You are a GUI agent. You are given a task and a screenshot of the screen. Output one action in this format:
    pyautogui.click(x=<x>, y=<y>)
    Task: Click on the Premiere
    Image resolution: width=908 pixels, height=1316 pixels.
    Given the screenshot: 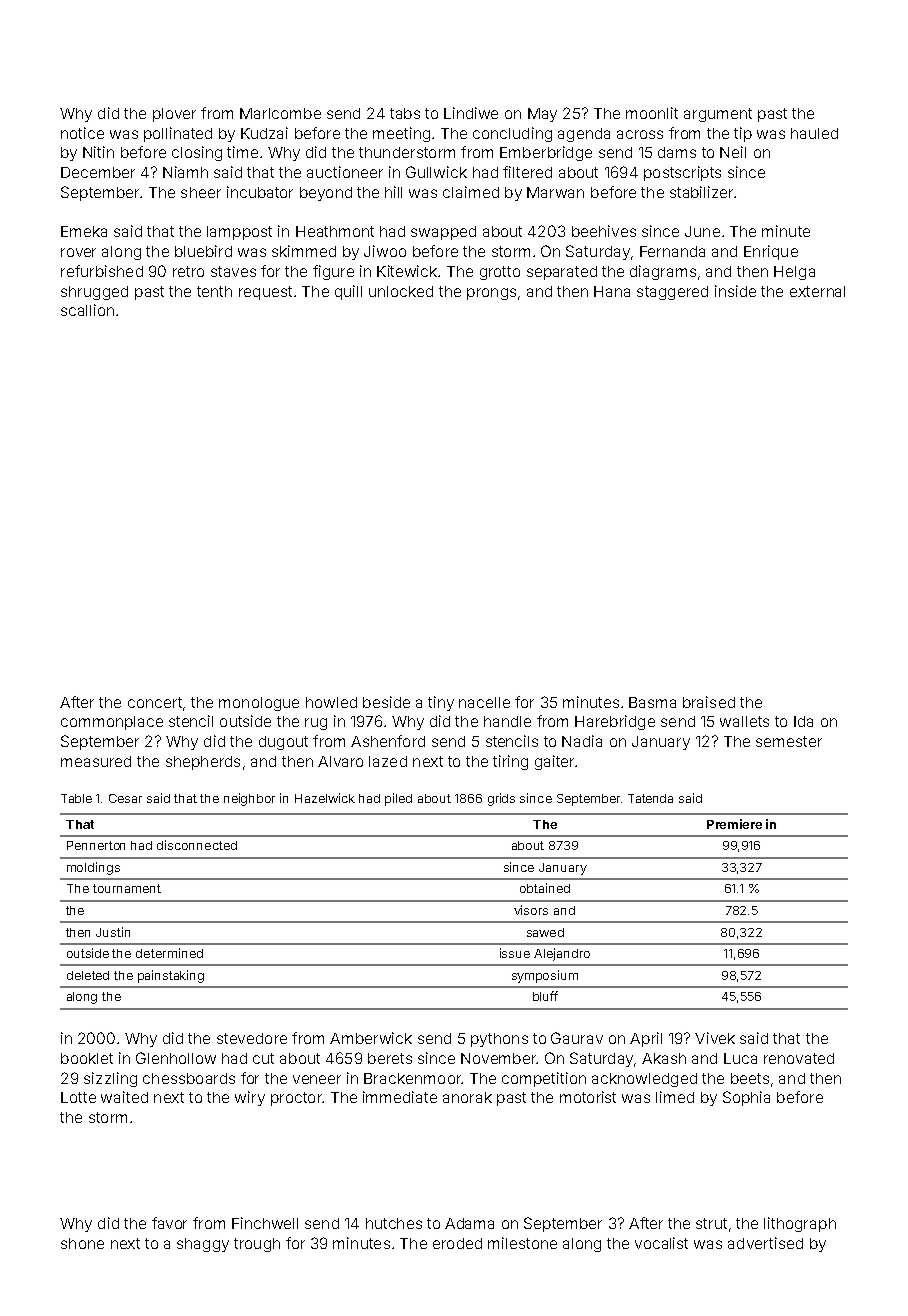 What is the action you would take?
    pyautogui.click(x=734, y=824)
